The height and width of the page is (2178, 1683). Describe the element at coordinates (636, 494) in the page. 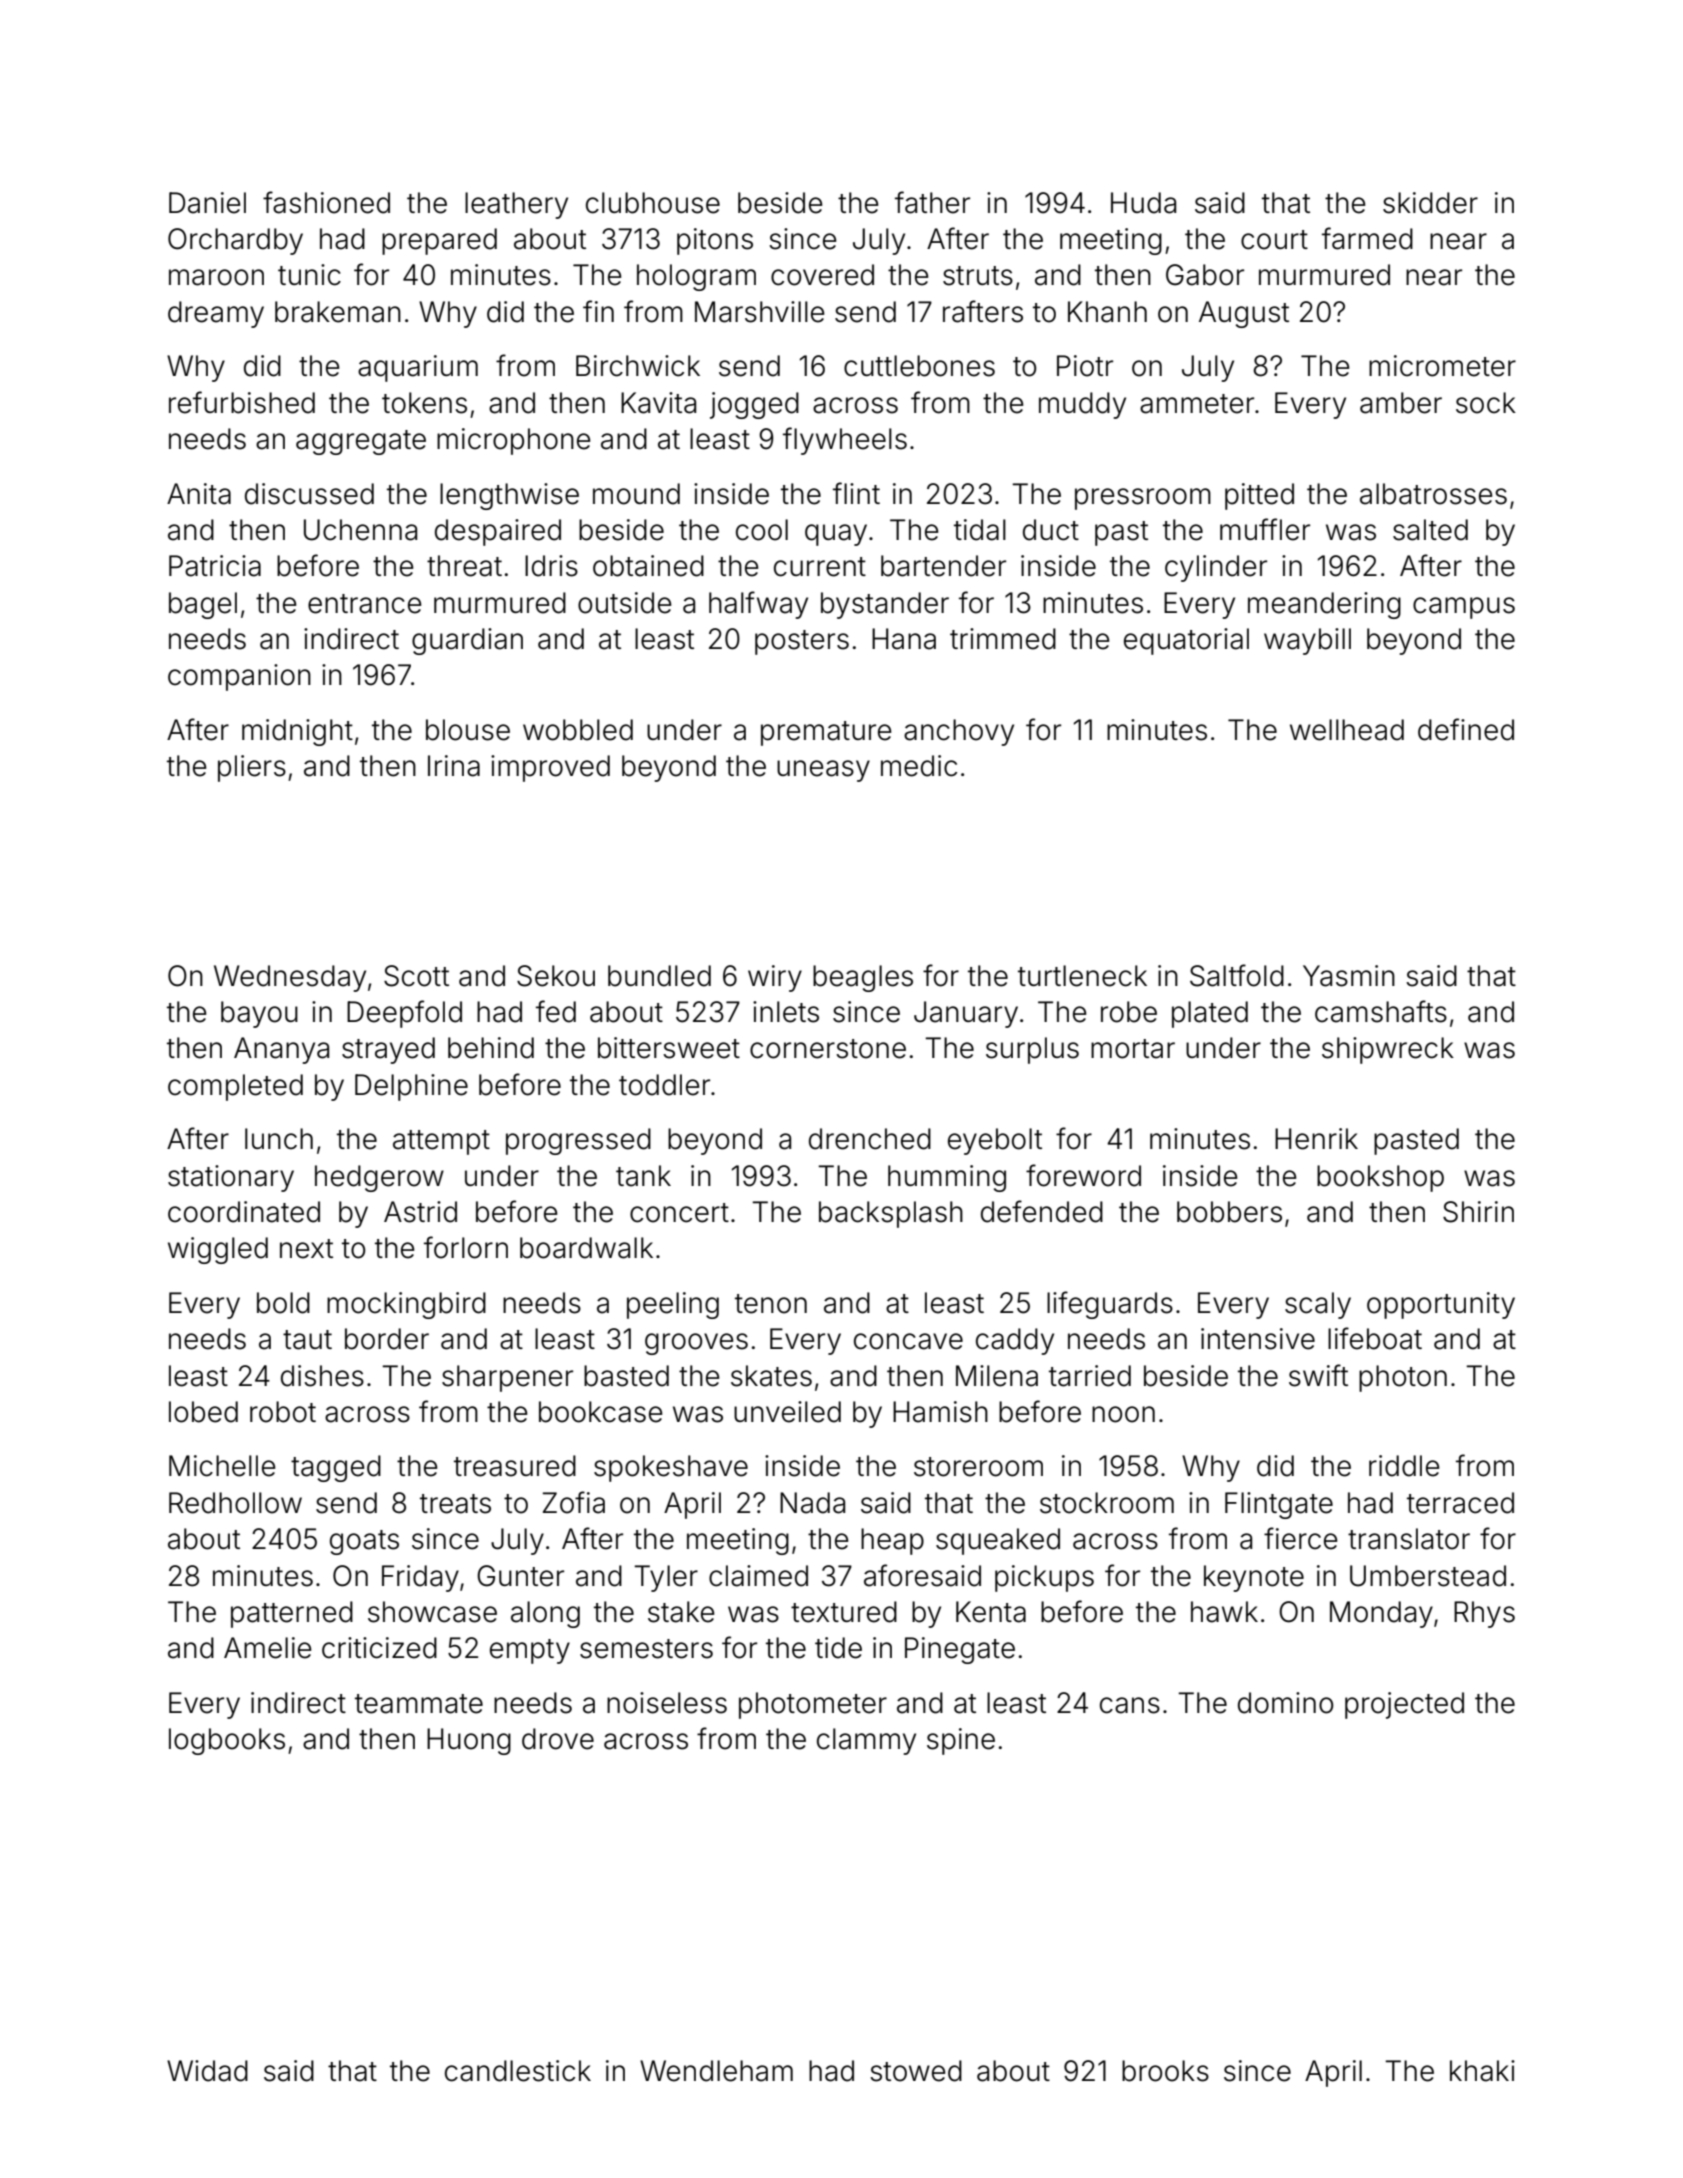

I see `mound` at that location.
